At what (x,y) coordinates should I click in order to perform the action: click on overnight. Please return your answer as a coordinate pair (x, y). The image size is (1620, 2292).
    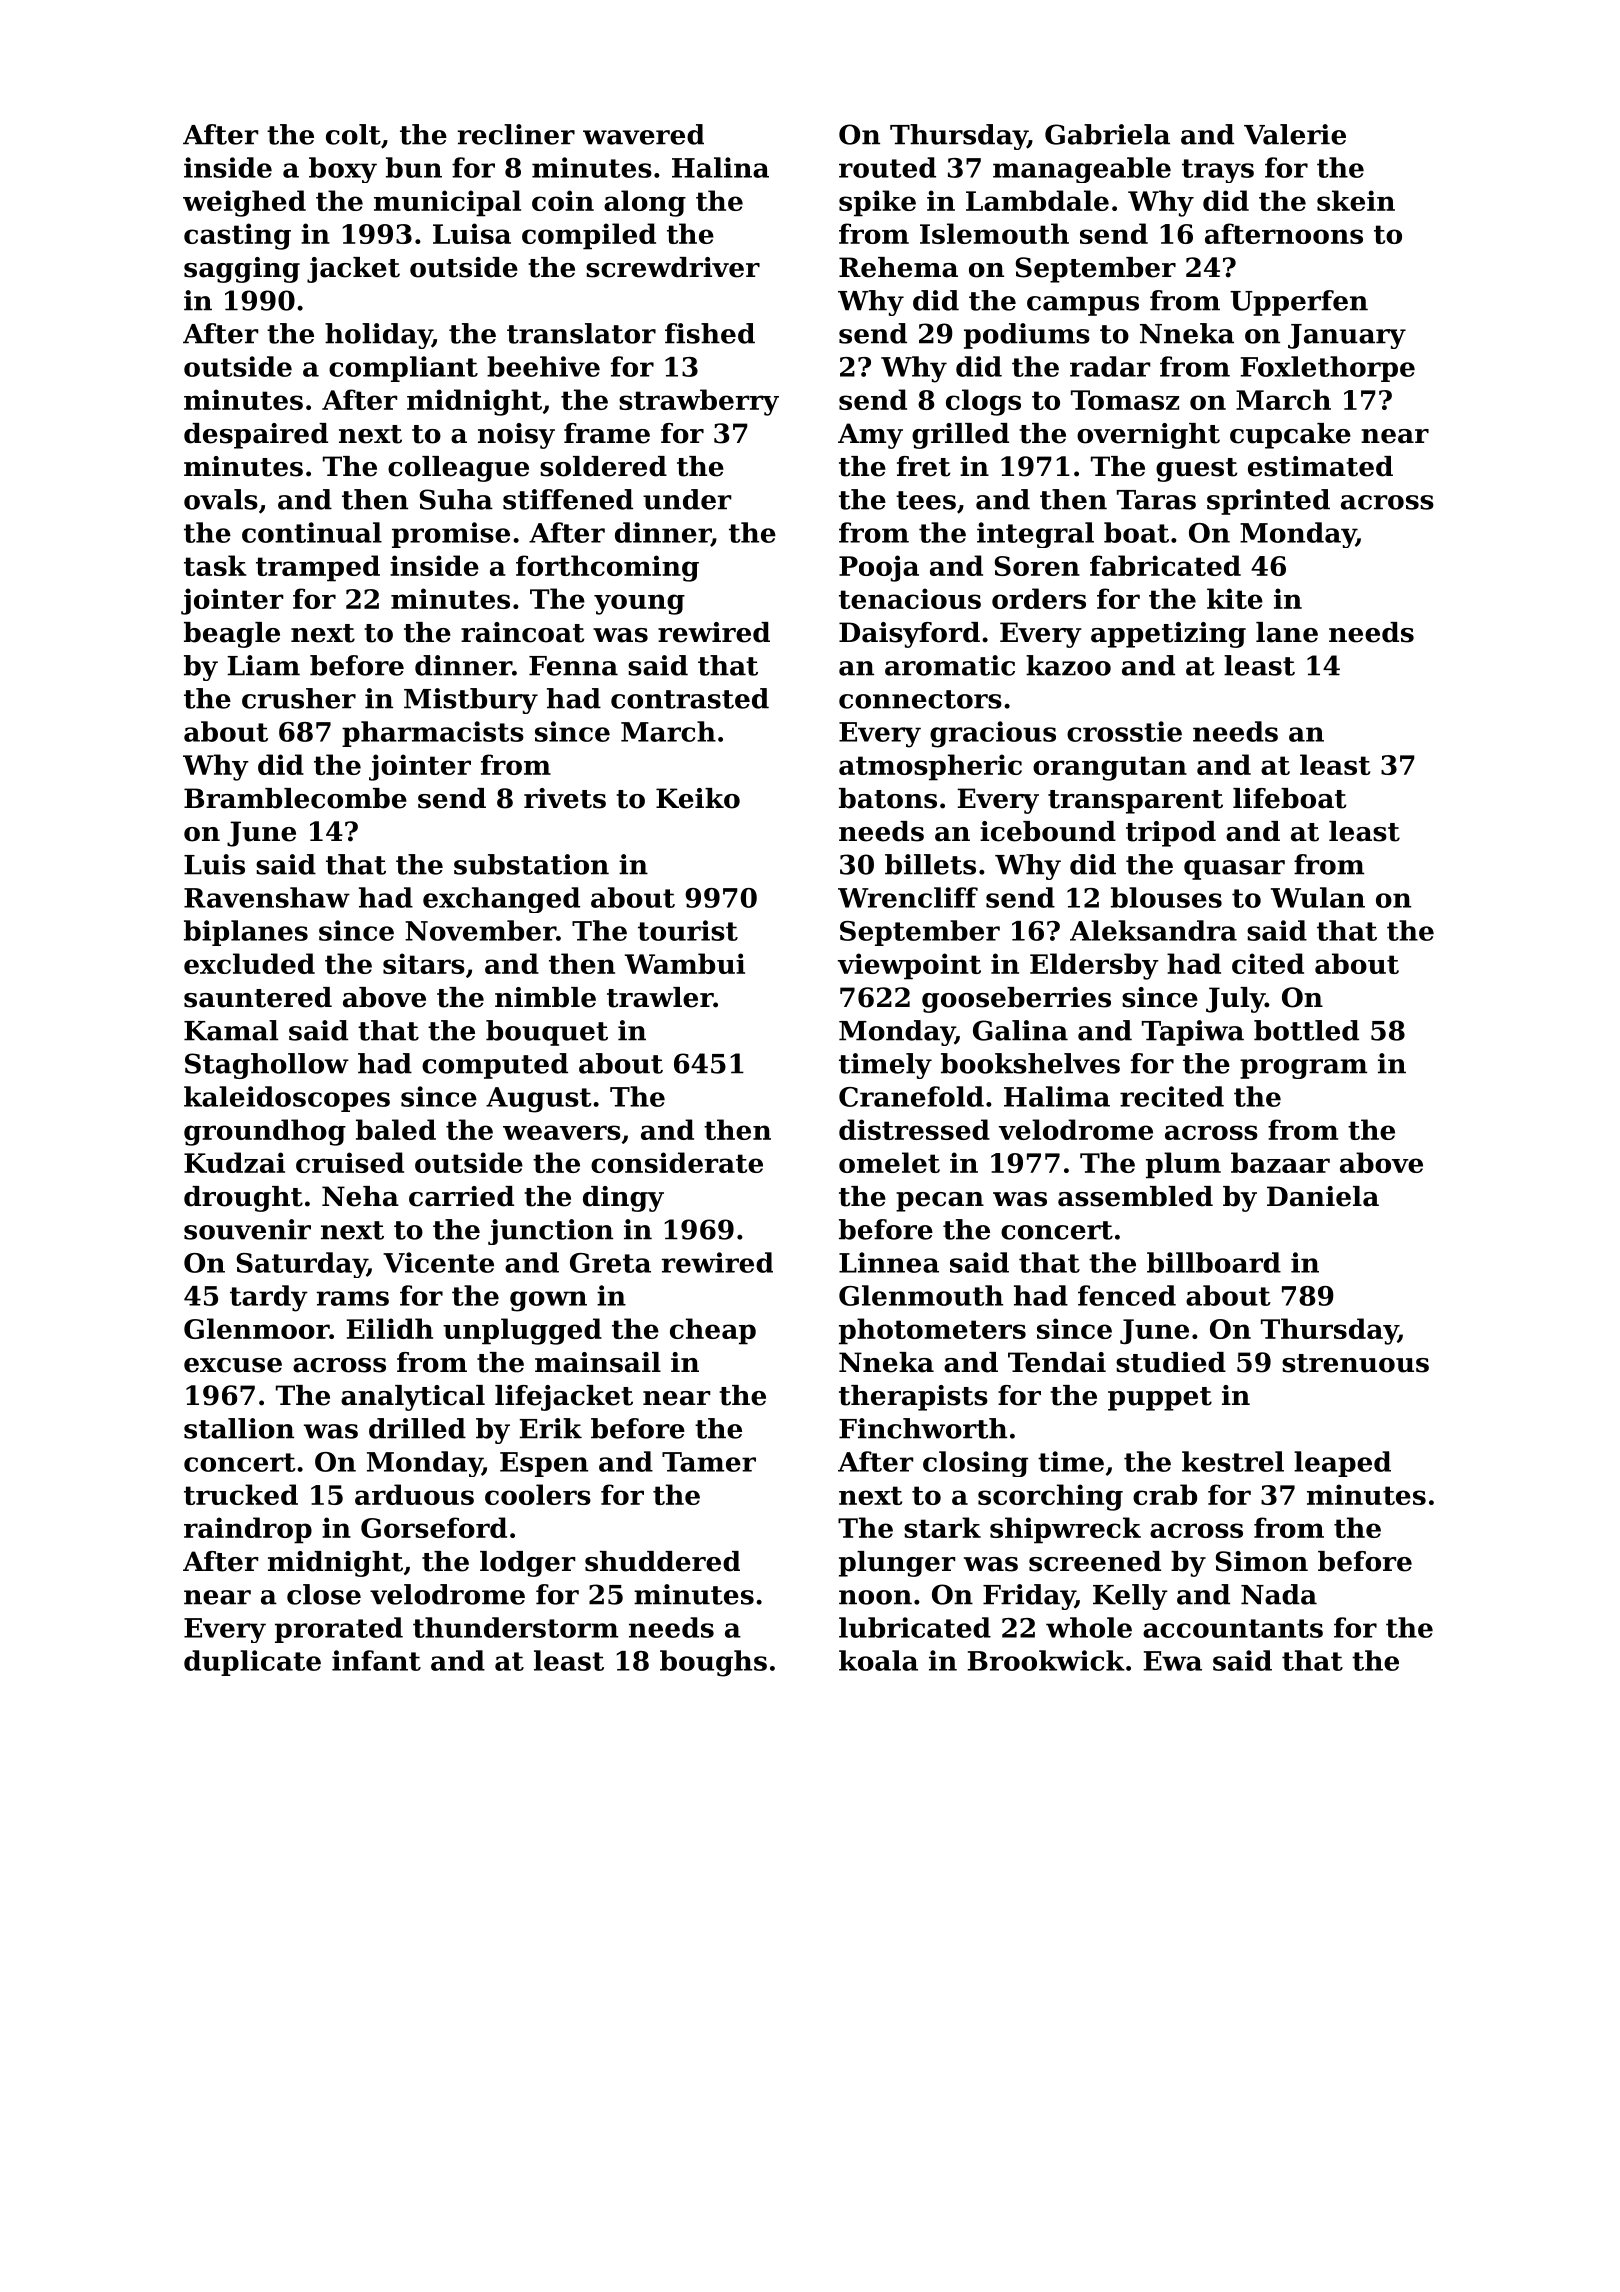
    Looking at the image, I should click on (1148, 436).
